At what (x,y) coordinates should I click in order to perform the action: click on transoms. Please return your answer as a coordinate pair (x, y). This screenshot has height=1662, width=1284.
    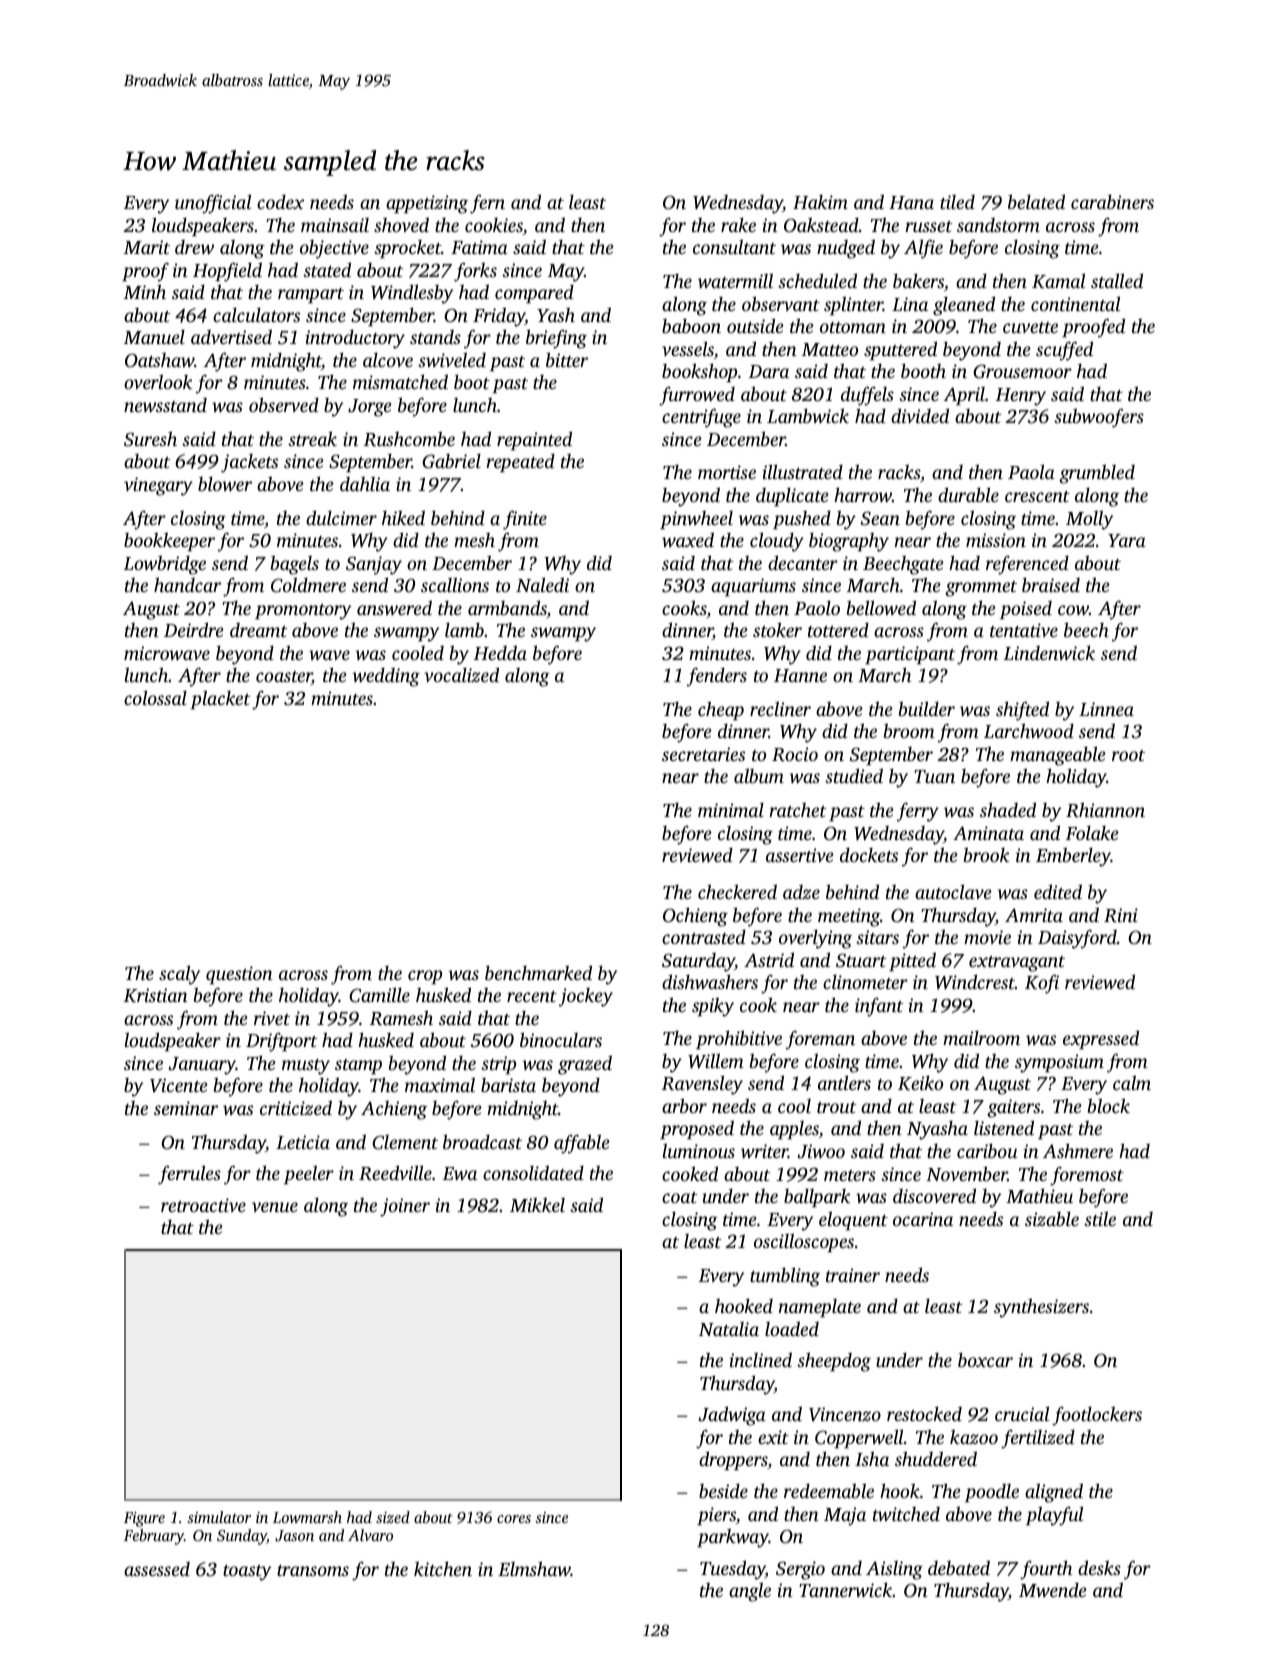
    Looking at the image, I should click on (313, 1570).
